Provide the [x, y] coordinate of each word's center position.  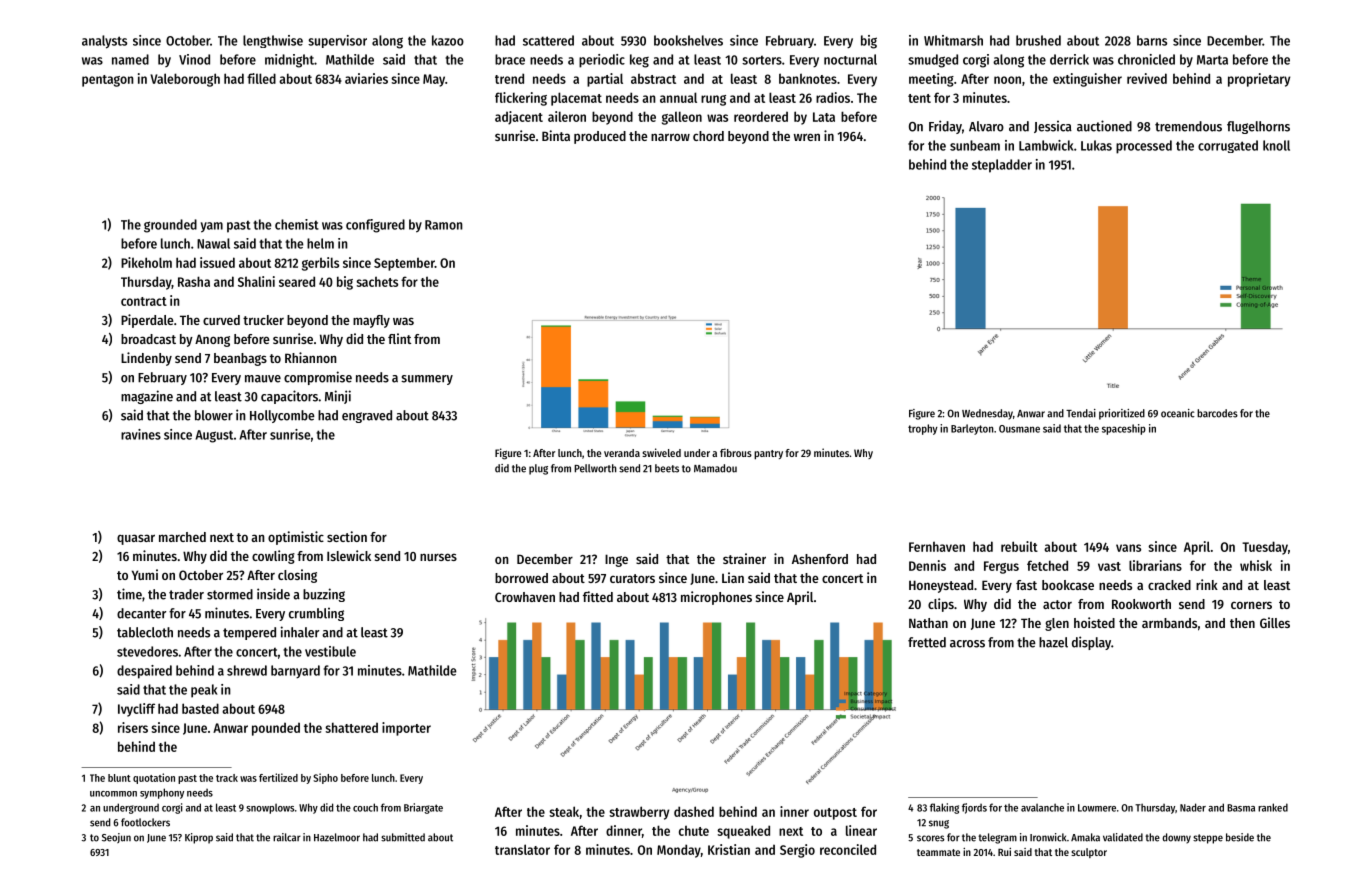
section [347, 536]
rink [1207, 584]
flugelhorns [1258, 127]
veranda [622, 453]
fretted [927, 642]
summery [427, 380]
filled [261, 78]
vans [1128, 548]
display [1091, 643]
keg [639, 61]
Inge [616, 560]
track [227, 778]
